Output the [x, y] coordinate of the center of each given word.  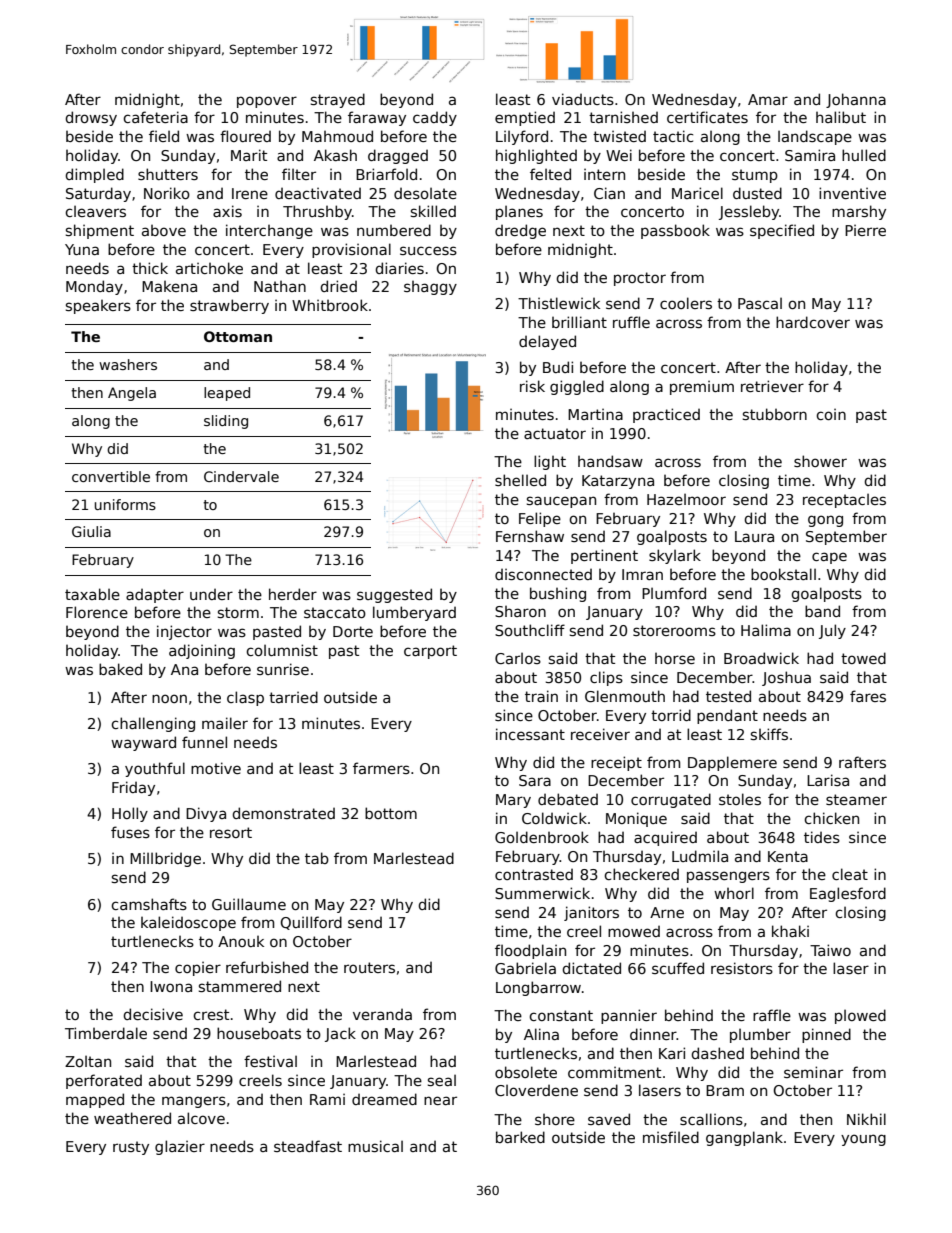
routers [369, 967]
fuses [130, 832]
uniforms [125, 504]
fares [868, 696]
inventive [852, 193]
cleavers [95, 211]
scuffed [678, 968]
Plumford [674, 593]
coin [831, 414]
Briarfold [386, 174]
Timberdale [106, 1033]
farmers [381, 768]
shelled [520, 480]
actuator [555, 433]
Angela [132, 394]
